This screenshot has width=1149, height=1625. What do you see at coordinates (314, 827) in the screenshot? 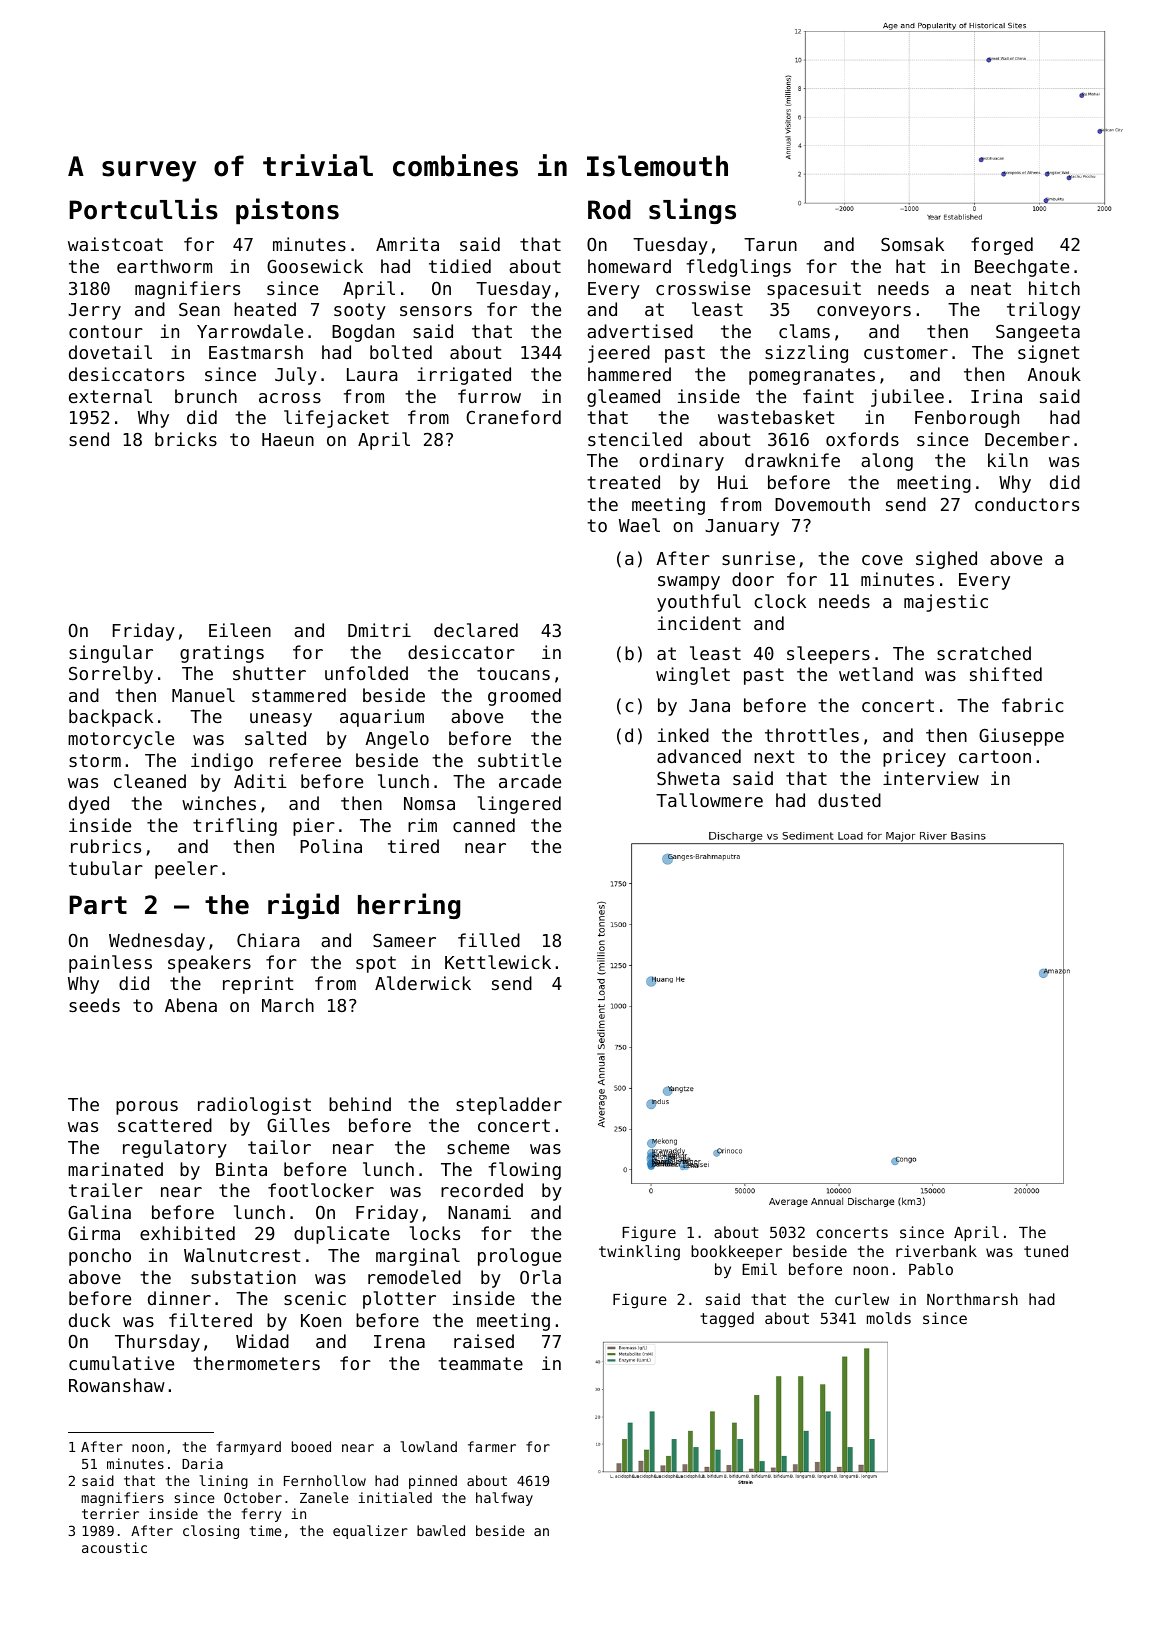
I see `pier` at bounding box center [314, 827].
